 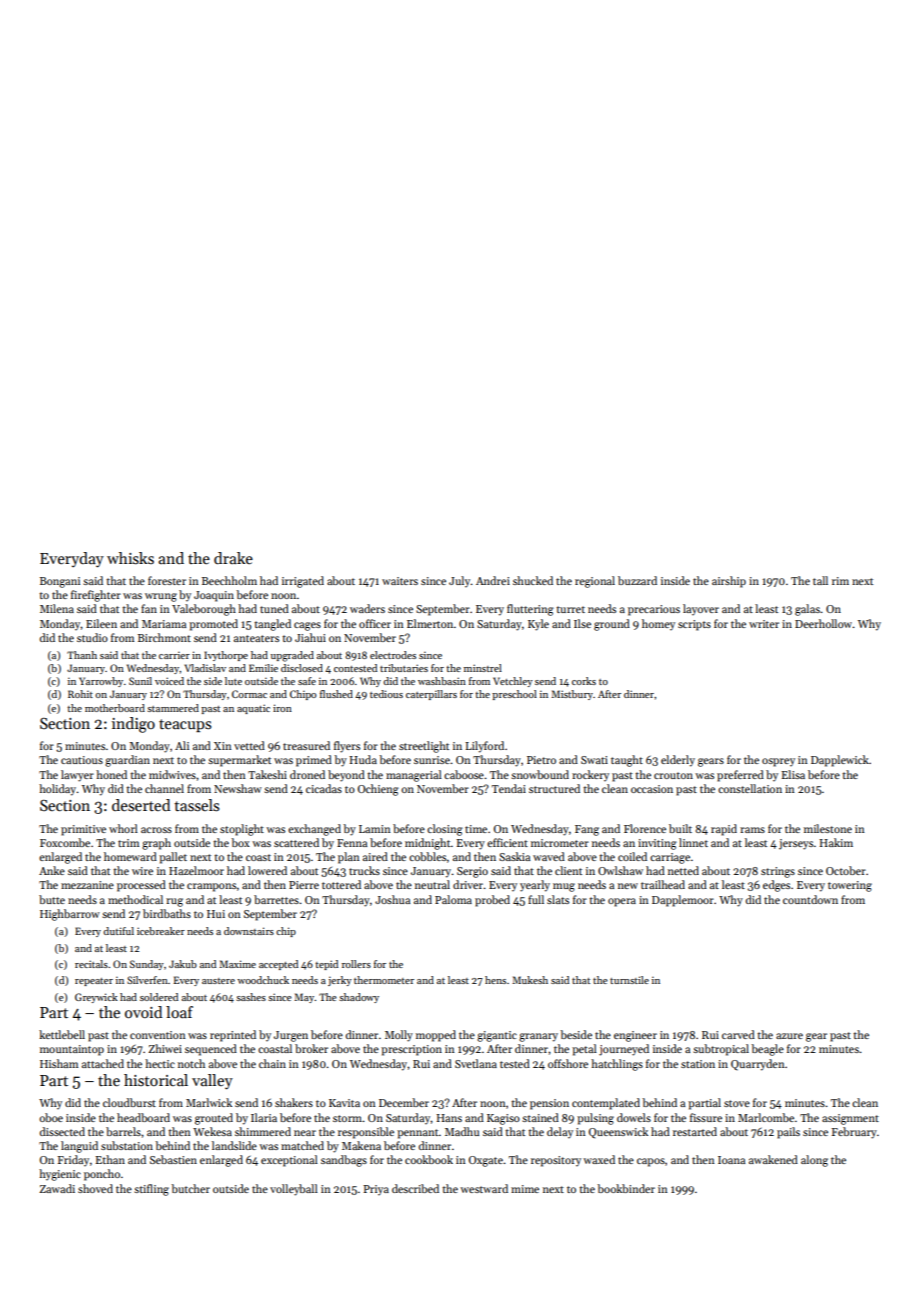 I want to click on westward, so click(x=484, y=1188).
